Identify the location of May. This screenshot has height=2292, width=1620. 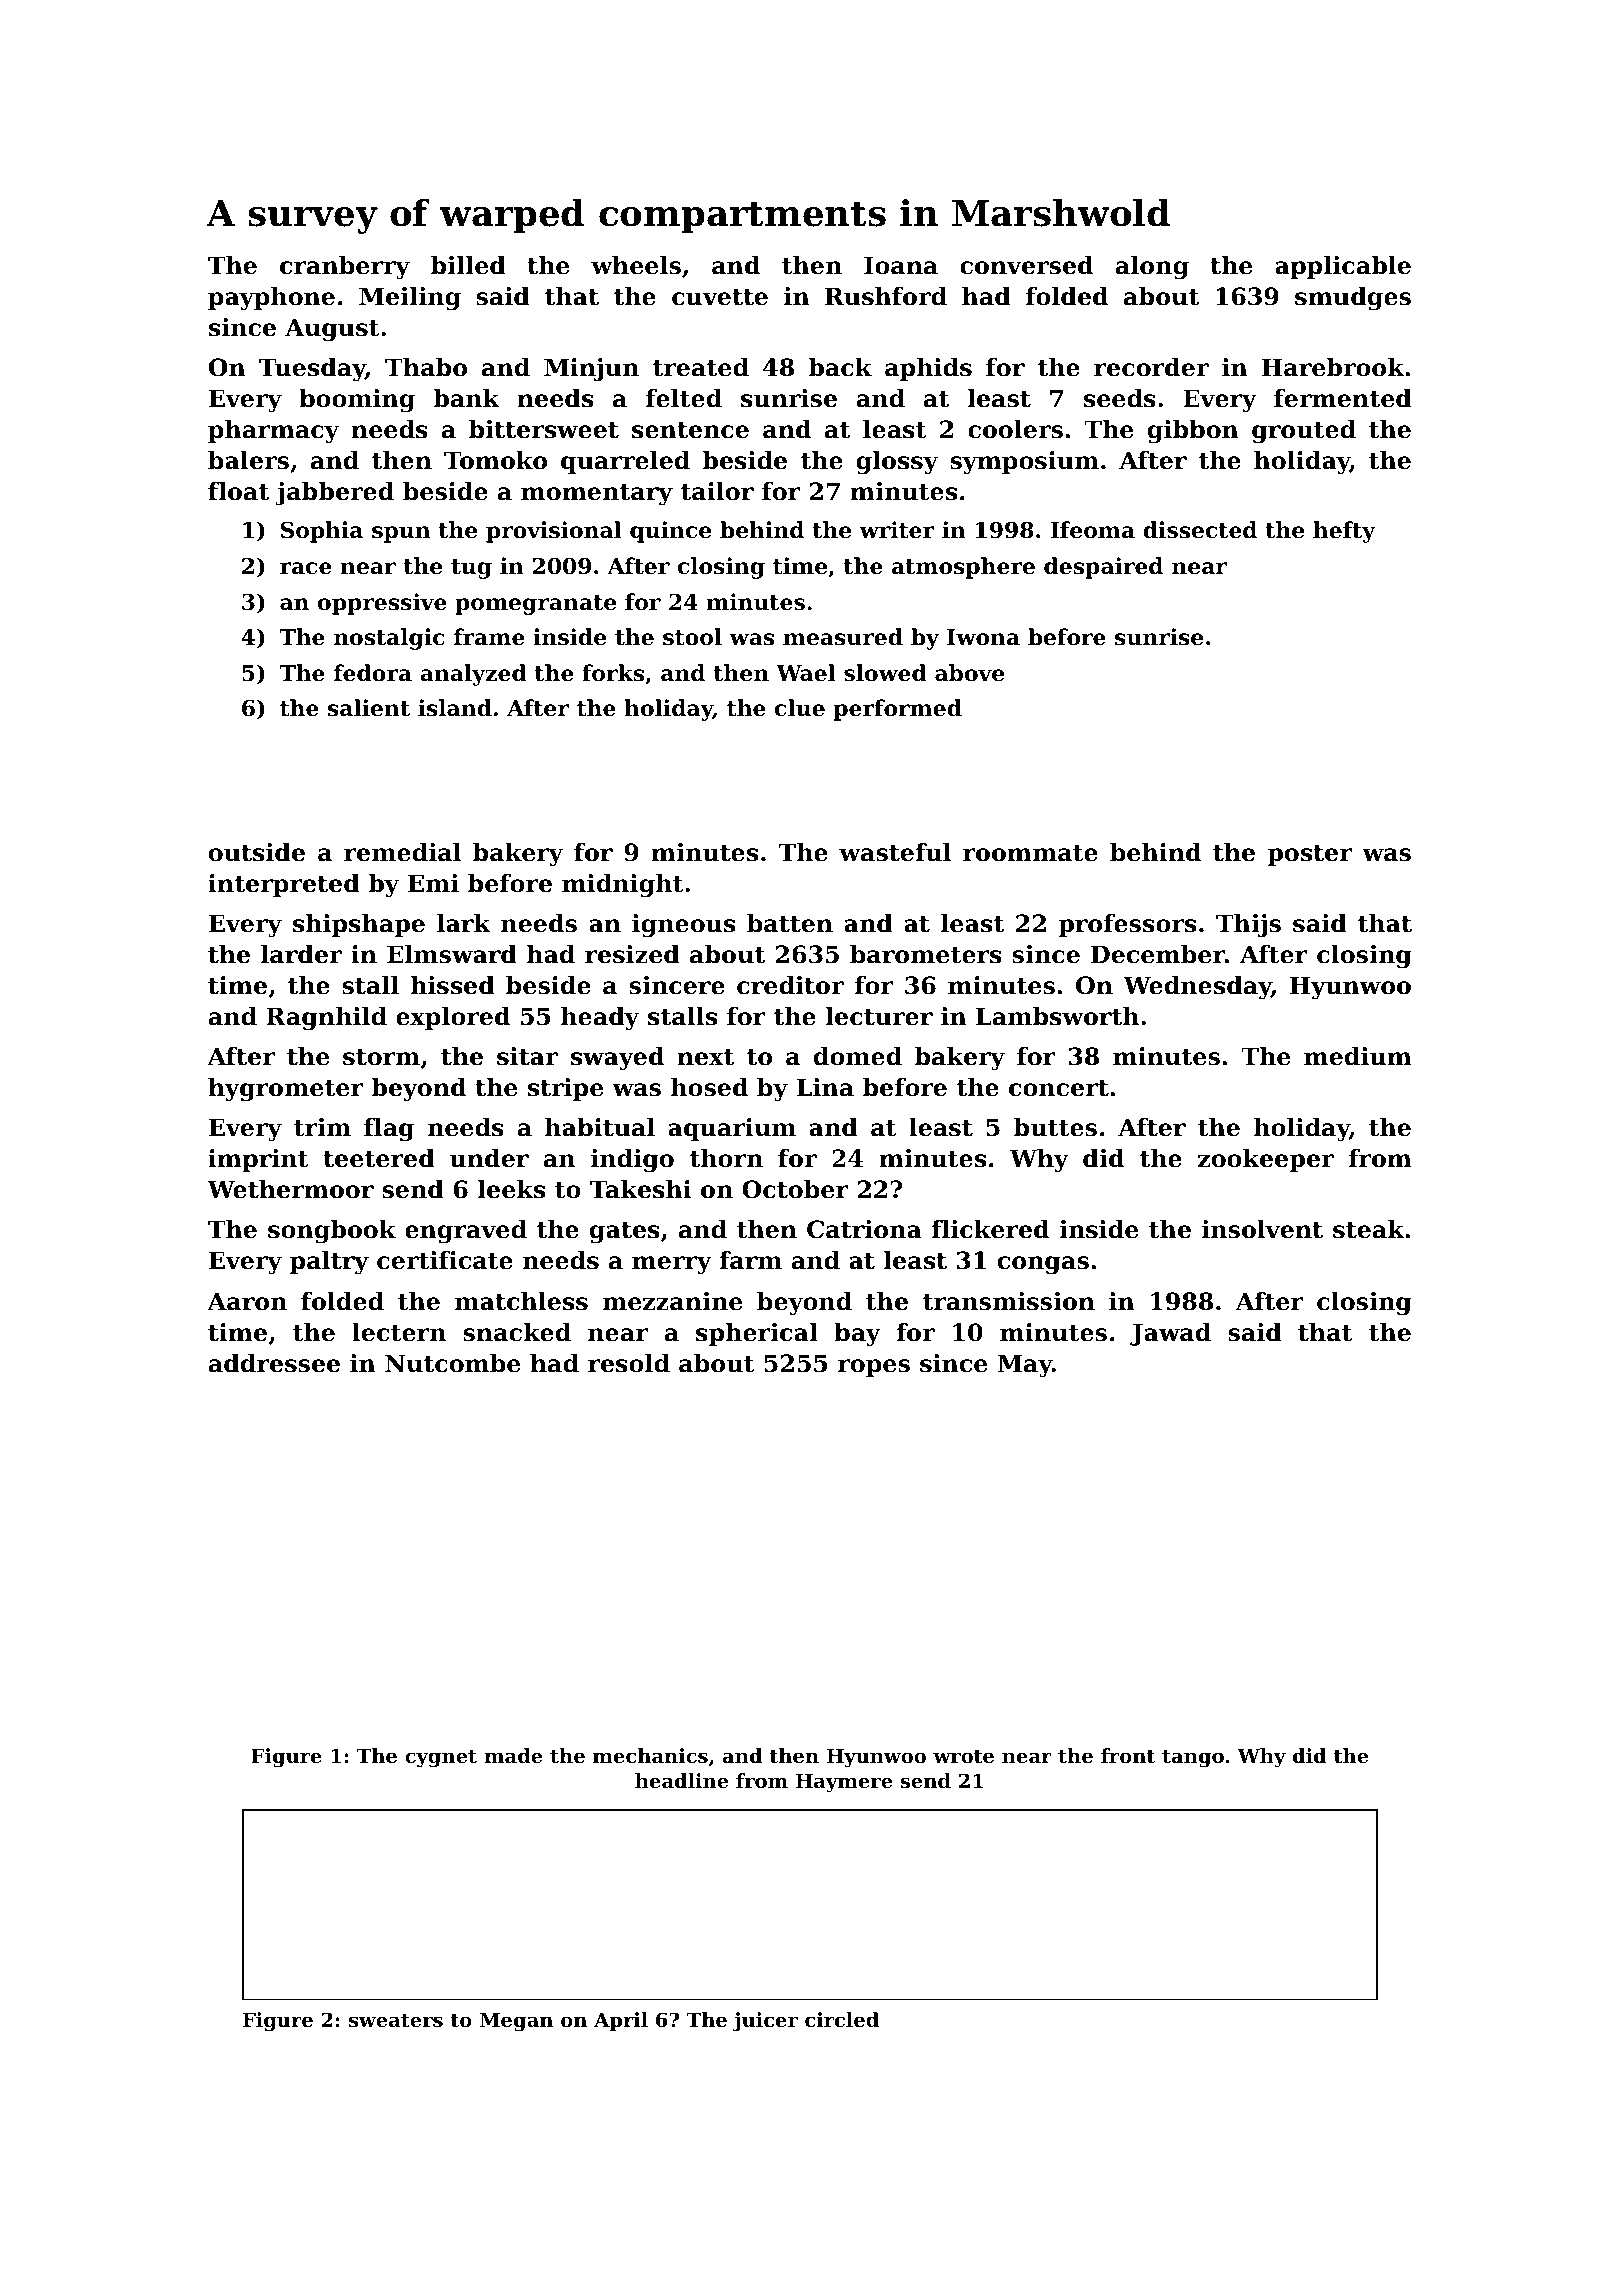
(1024, 1366).
